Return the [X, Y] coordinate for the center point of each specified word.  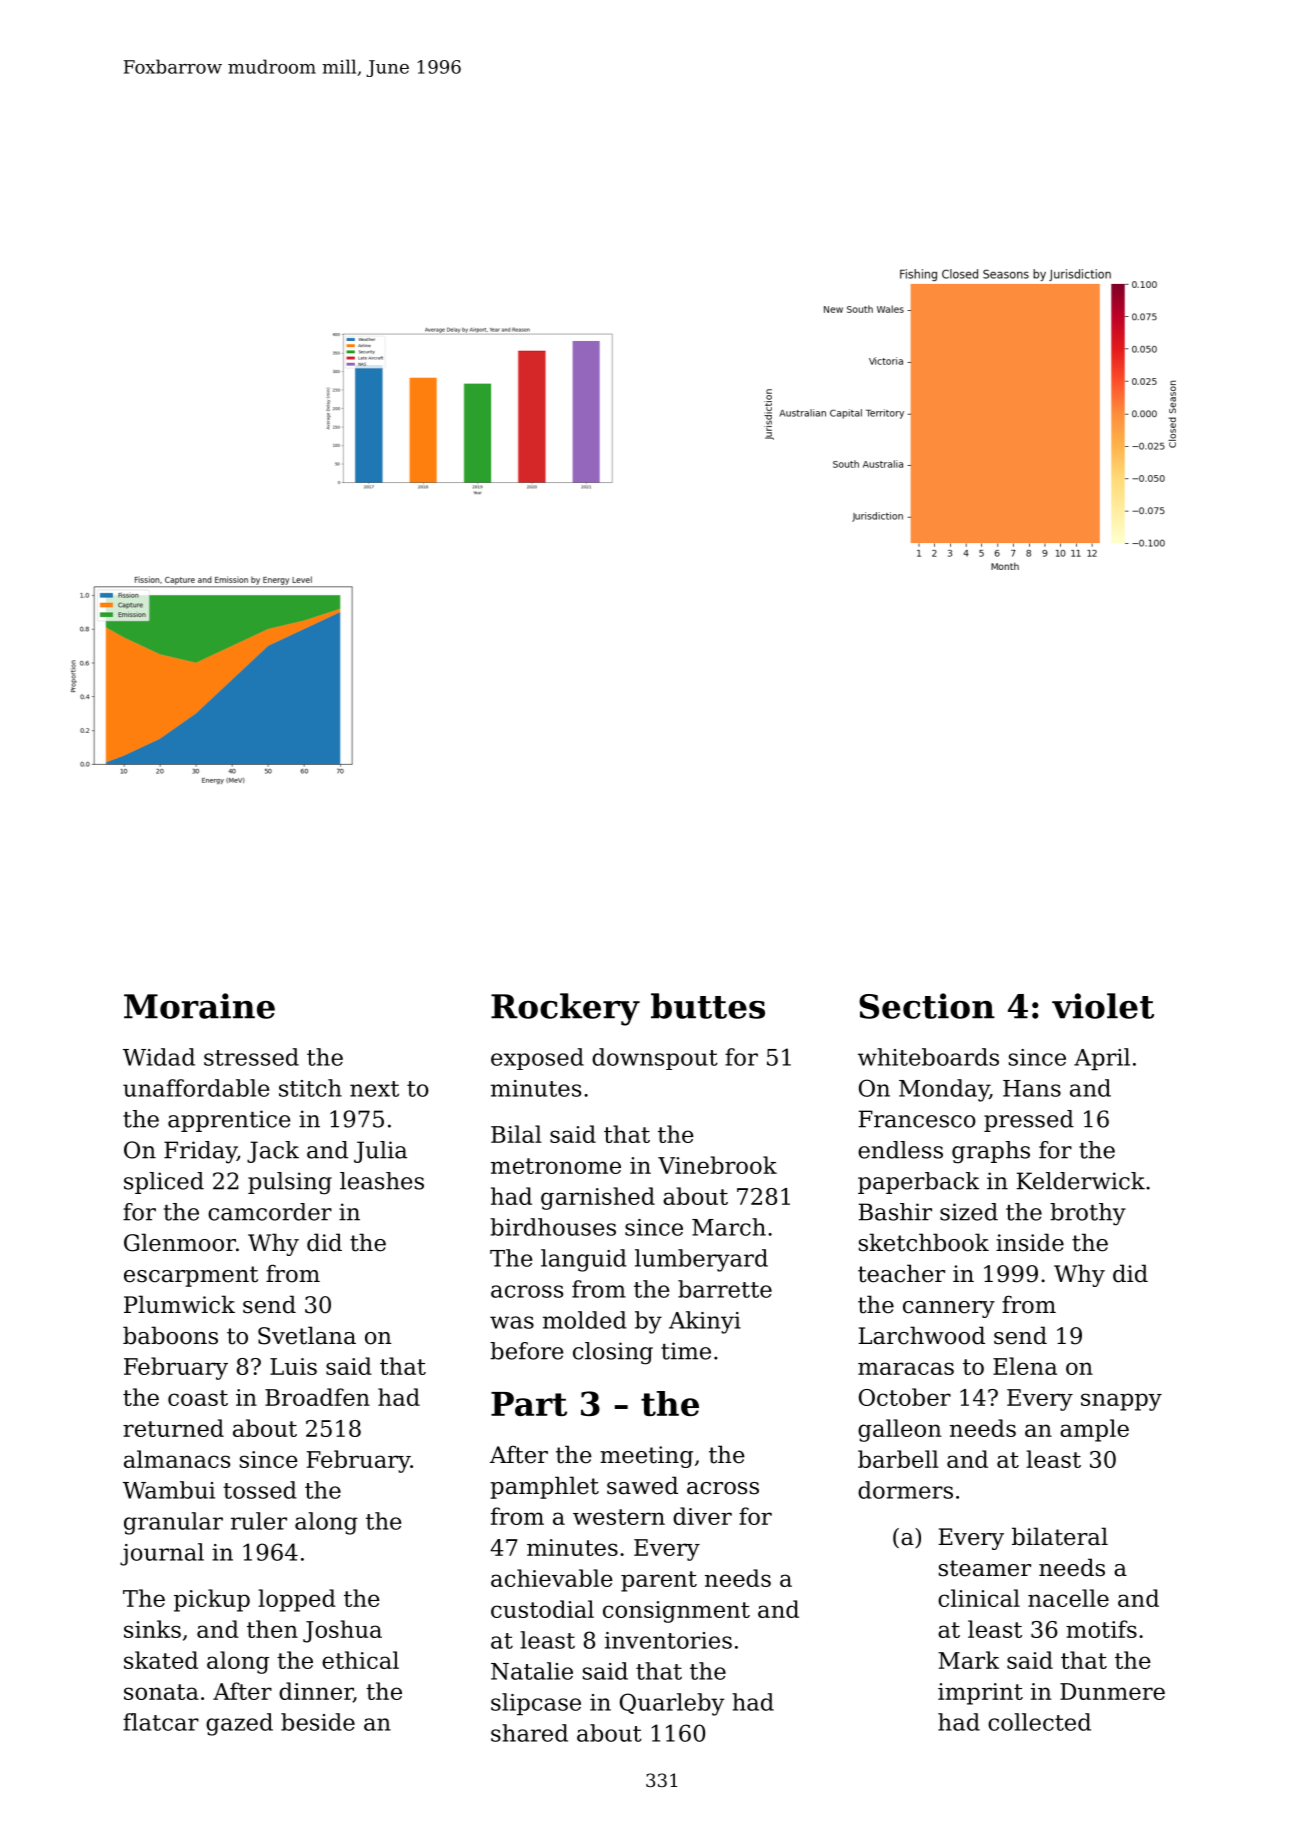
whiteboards [928, 1057]
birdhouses [553, 1227]
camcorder [270, 1212]
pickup [212, 1600]
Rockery [565, 1009]
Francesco [917, 1119]
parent [659, 1581]
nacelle [1068, 1598]
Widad [159, 1057]
